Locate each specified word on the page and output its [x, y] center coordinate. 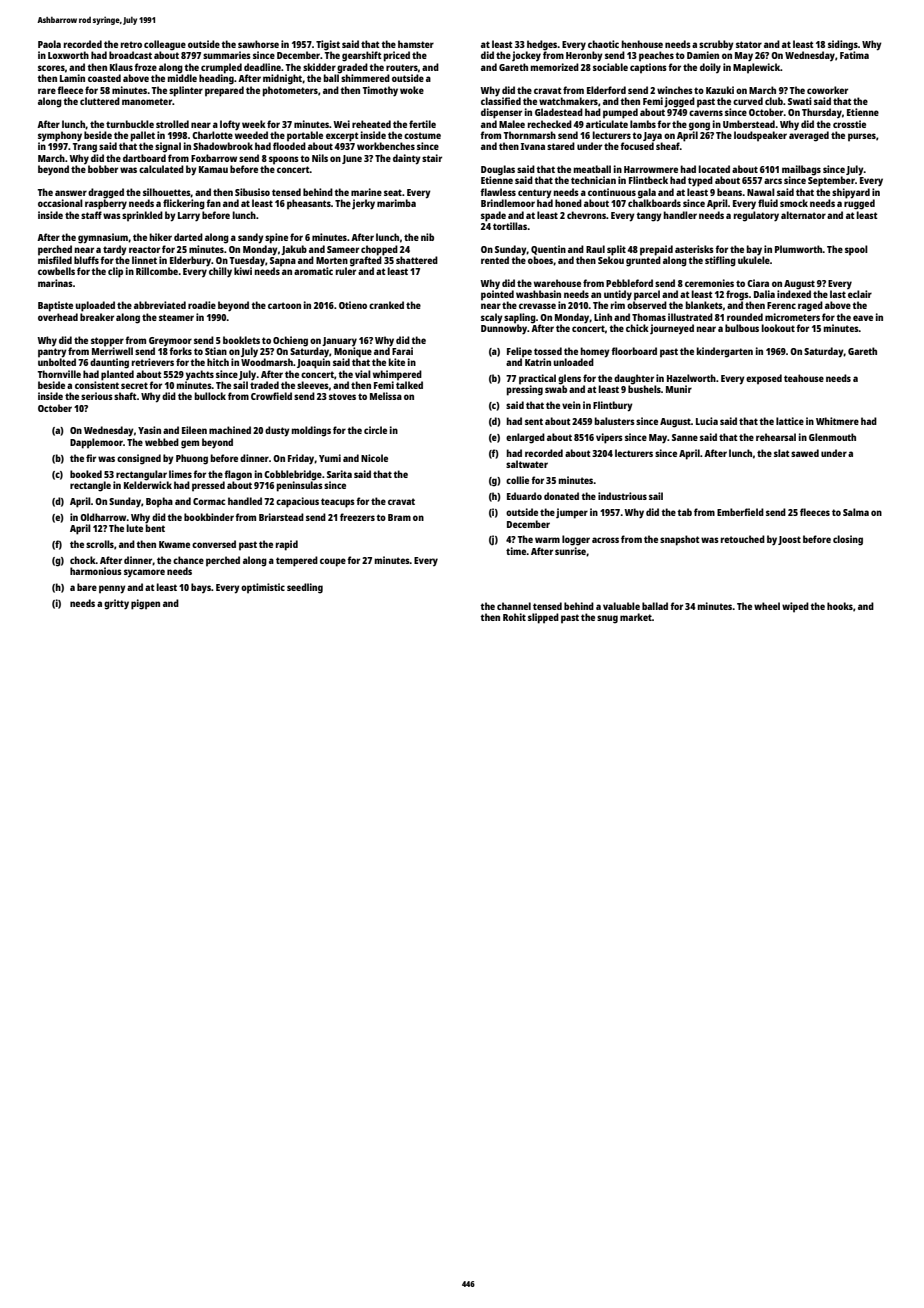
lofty [230, 125]
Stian [216, 351]
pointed [497, 295]
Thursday [822, 113]
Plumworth [799, 249]
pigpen [145, 604]
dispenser [501, 113]
